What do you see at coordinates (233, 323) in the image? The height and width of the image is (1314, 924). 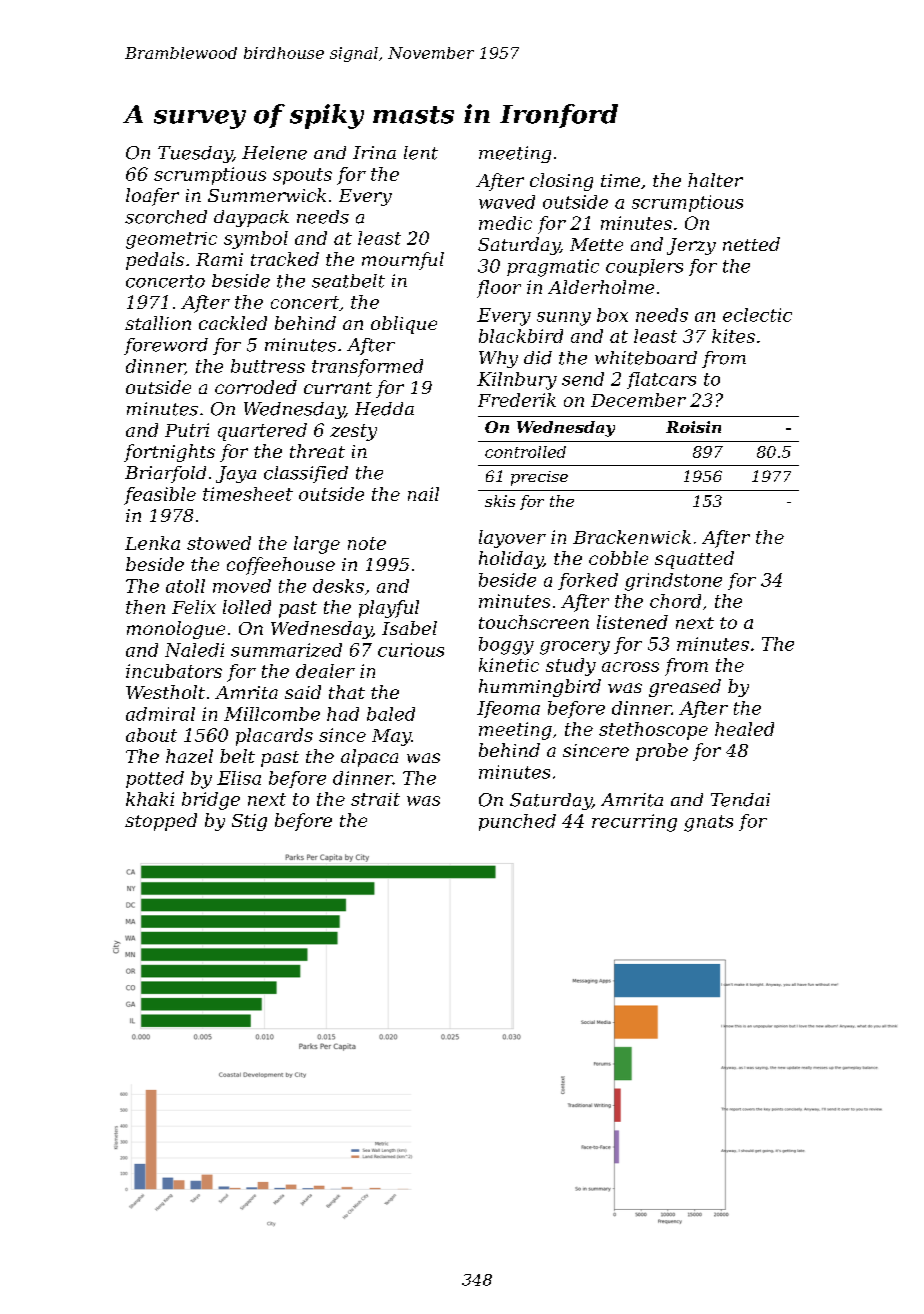 I see `cackled` at bounding box center [233, 323].
